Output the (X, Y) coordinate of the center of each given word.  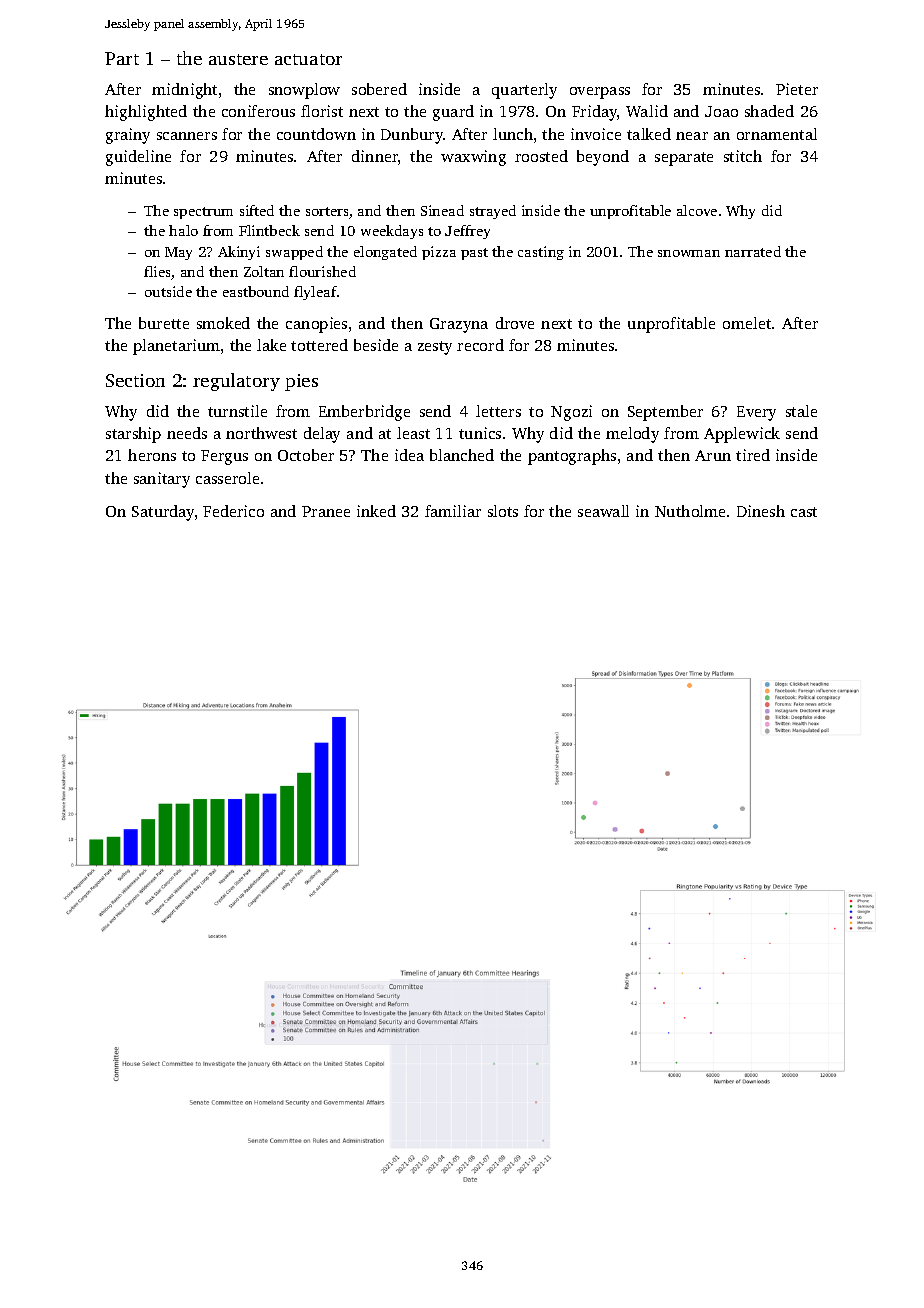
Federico (233, 511)
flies (158, 273)
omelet (747, 323)
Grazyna (459, 325)
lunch (513, 134)
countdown (316, 134)
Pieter (797, 89)
